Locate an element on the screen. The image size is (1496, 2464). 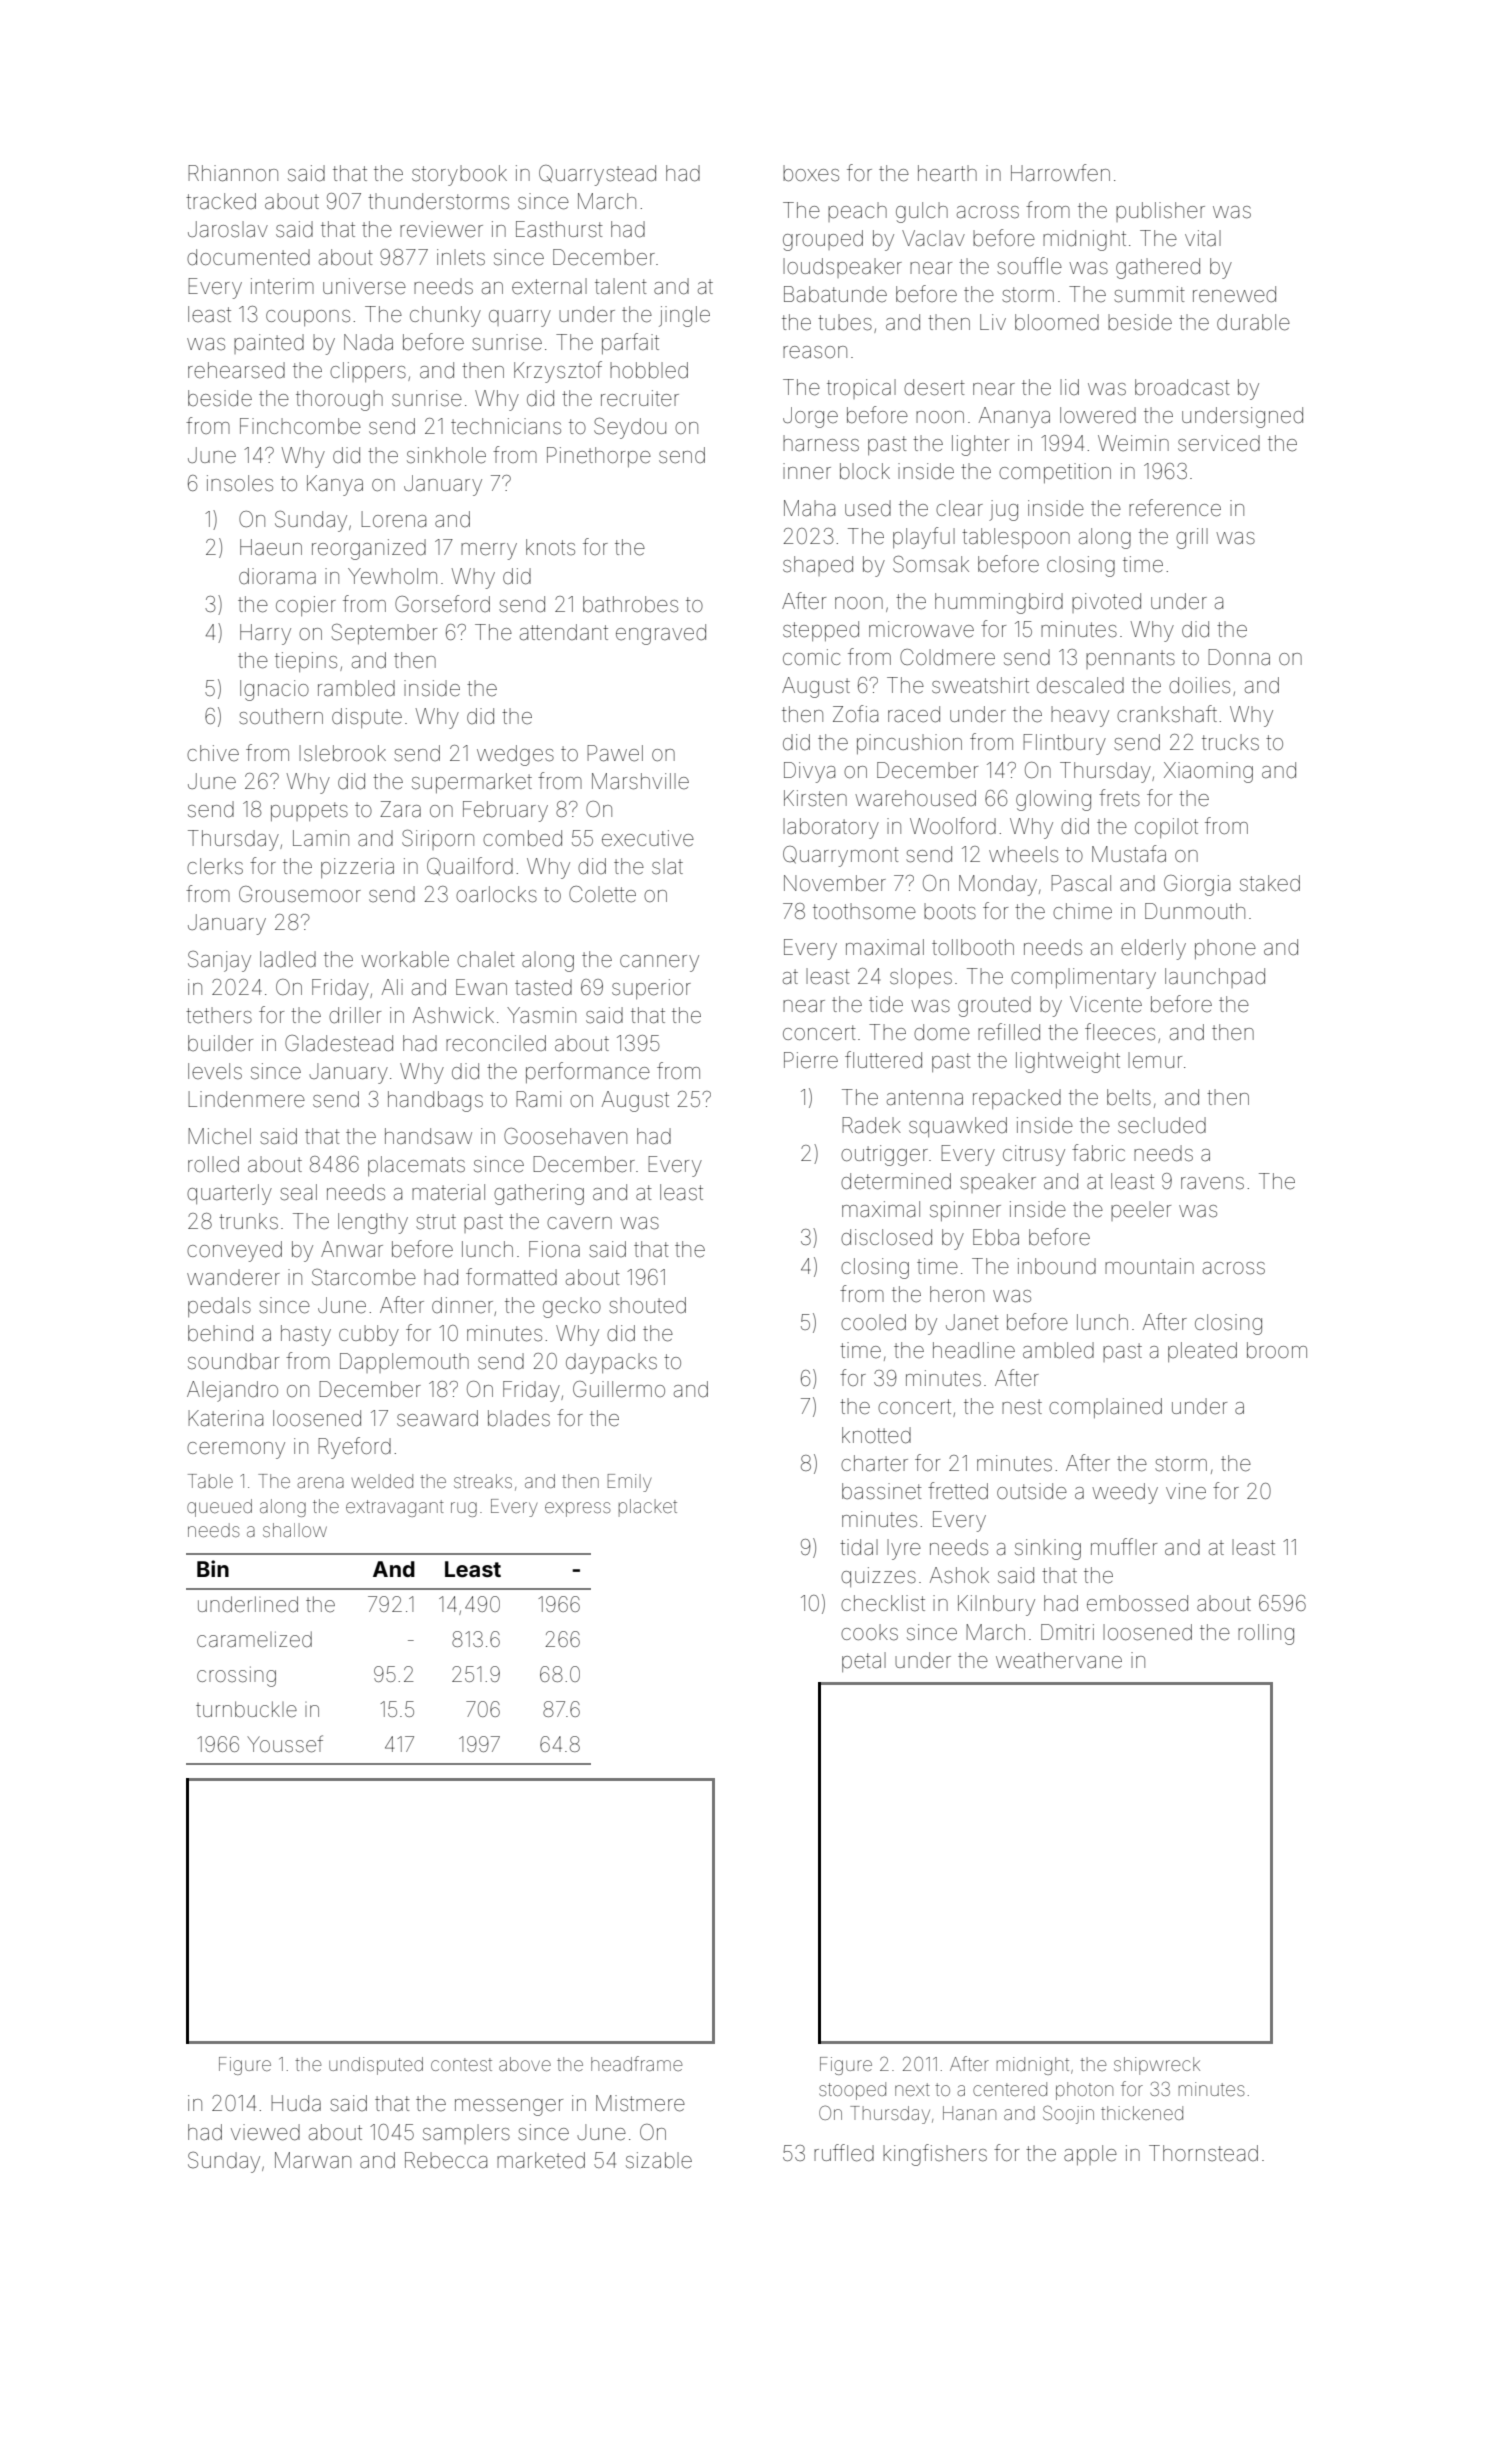
Harrowfen is located at coordinates (1060, 173).
